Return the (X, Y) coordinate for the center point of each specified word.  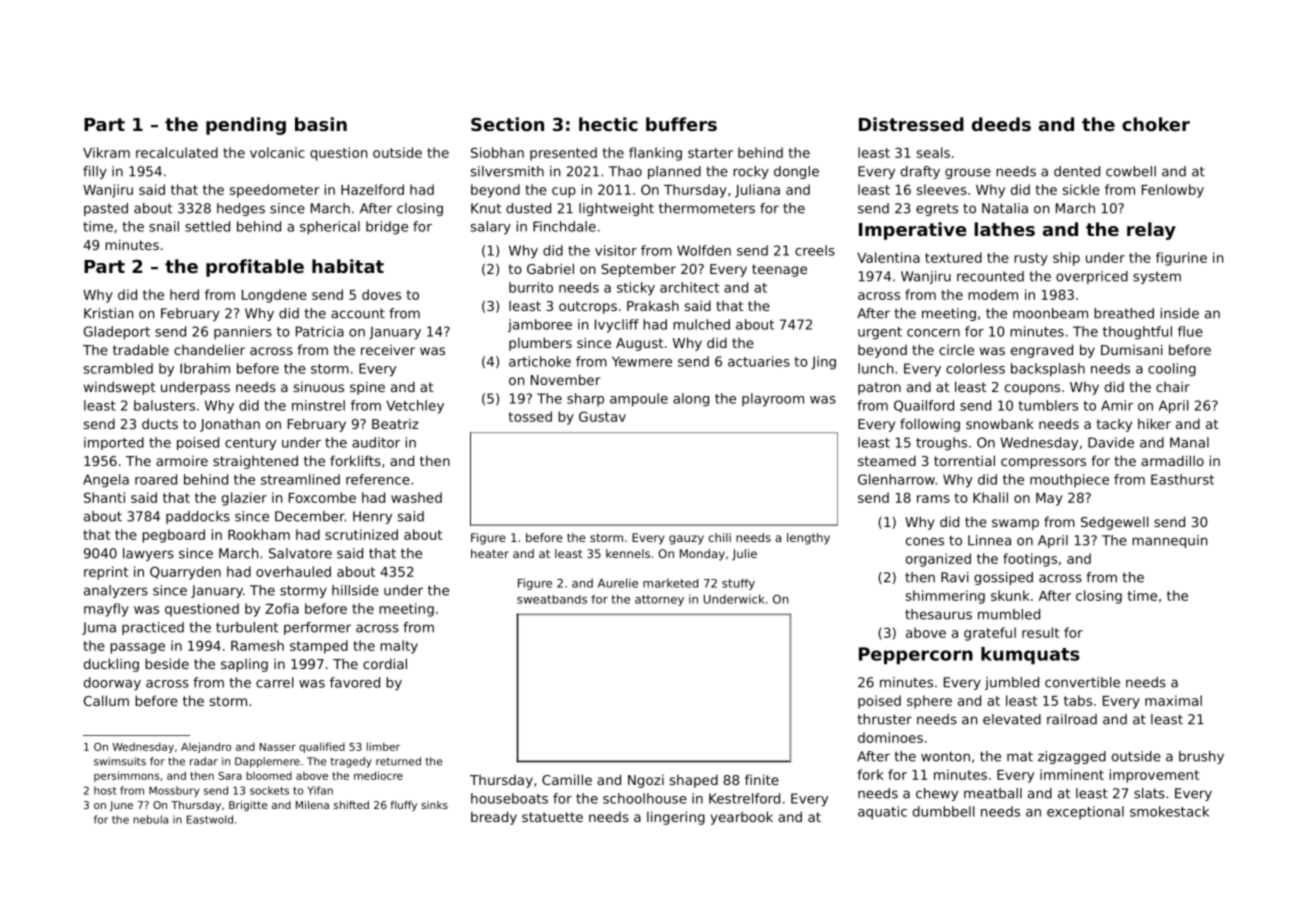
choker (1156, 124)
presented (563, 154)
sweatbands (552, 599)
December (310, 516)
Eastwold (210, 819)
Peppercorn (916, 655)
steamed (887, 460)
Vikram (106, 152)
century (250, 444)
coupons (1032, 389)
